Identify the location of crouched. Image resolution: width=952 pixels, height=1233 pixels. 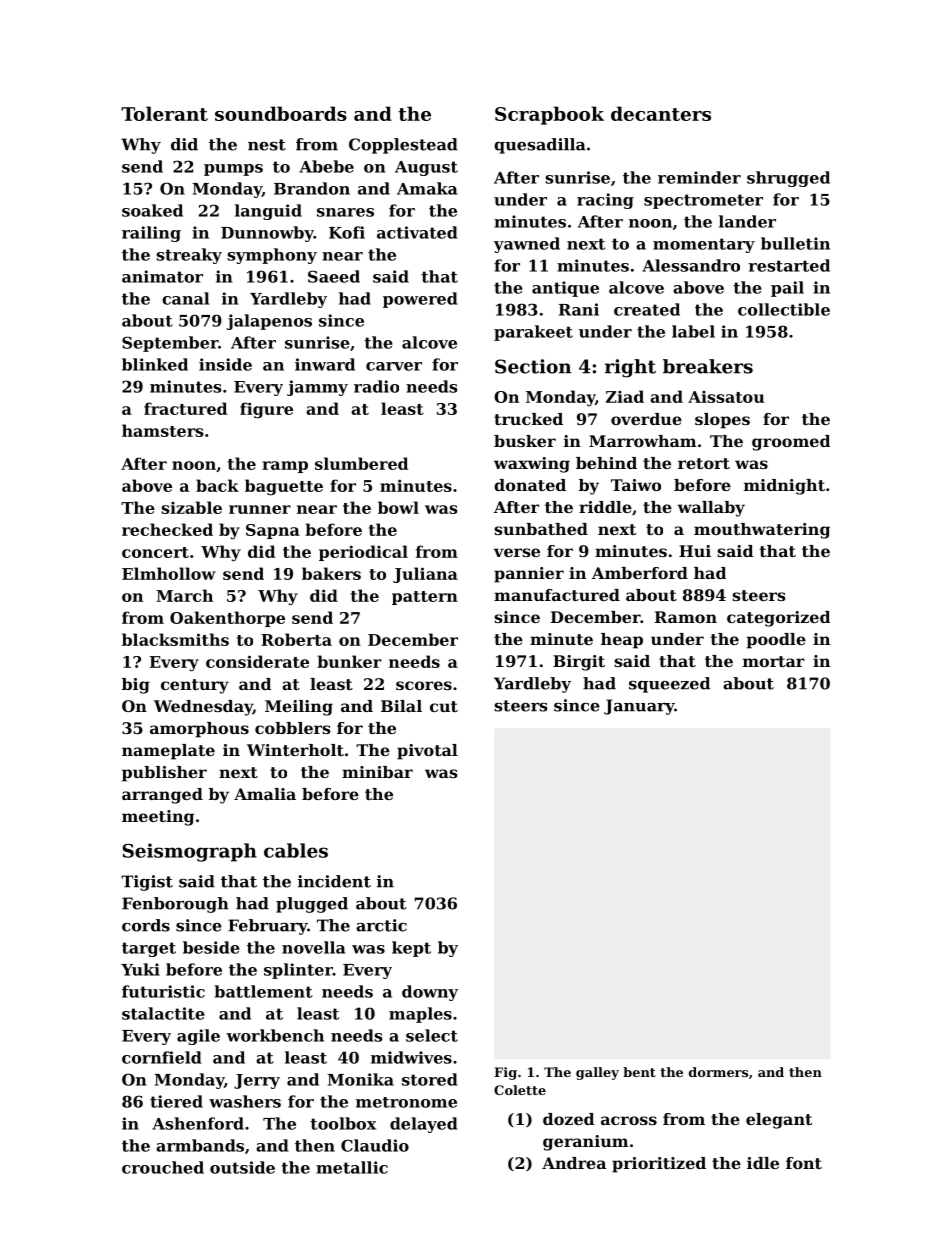
(163, 1167).
